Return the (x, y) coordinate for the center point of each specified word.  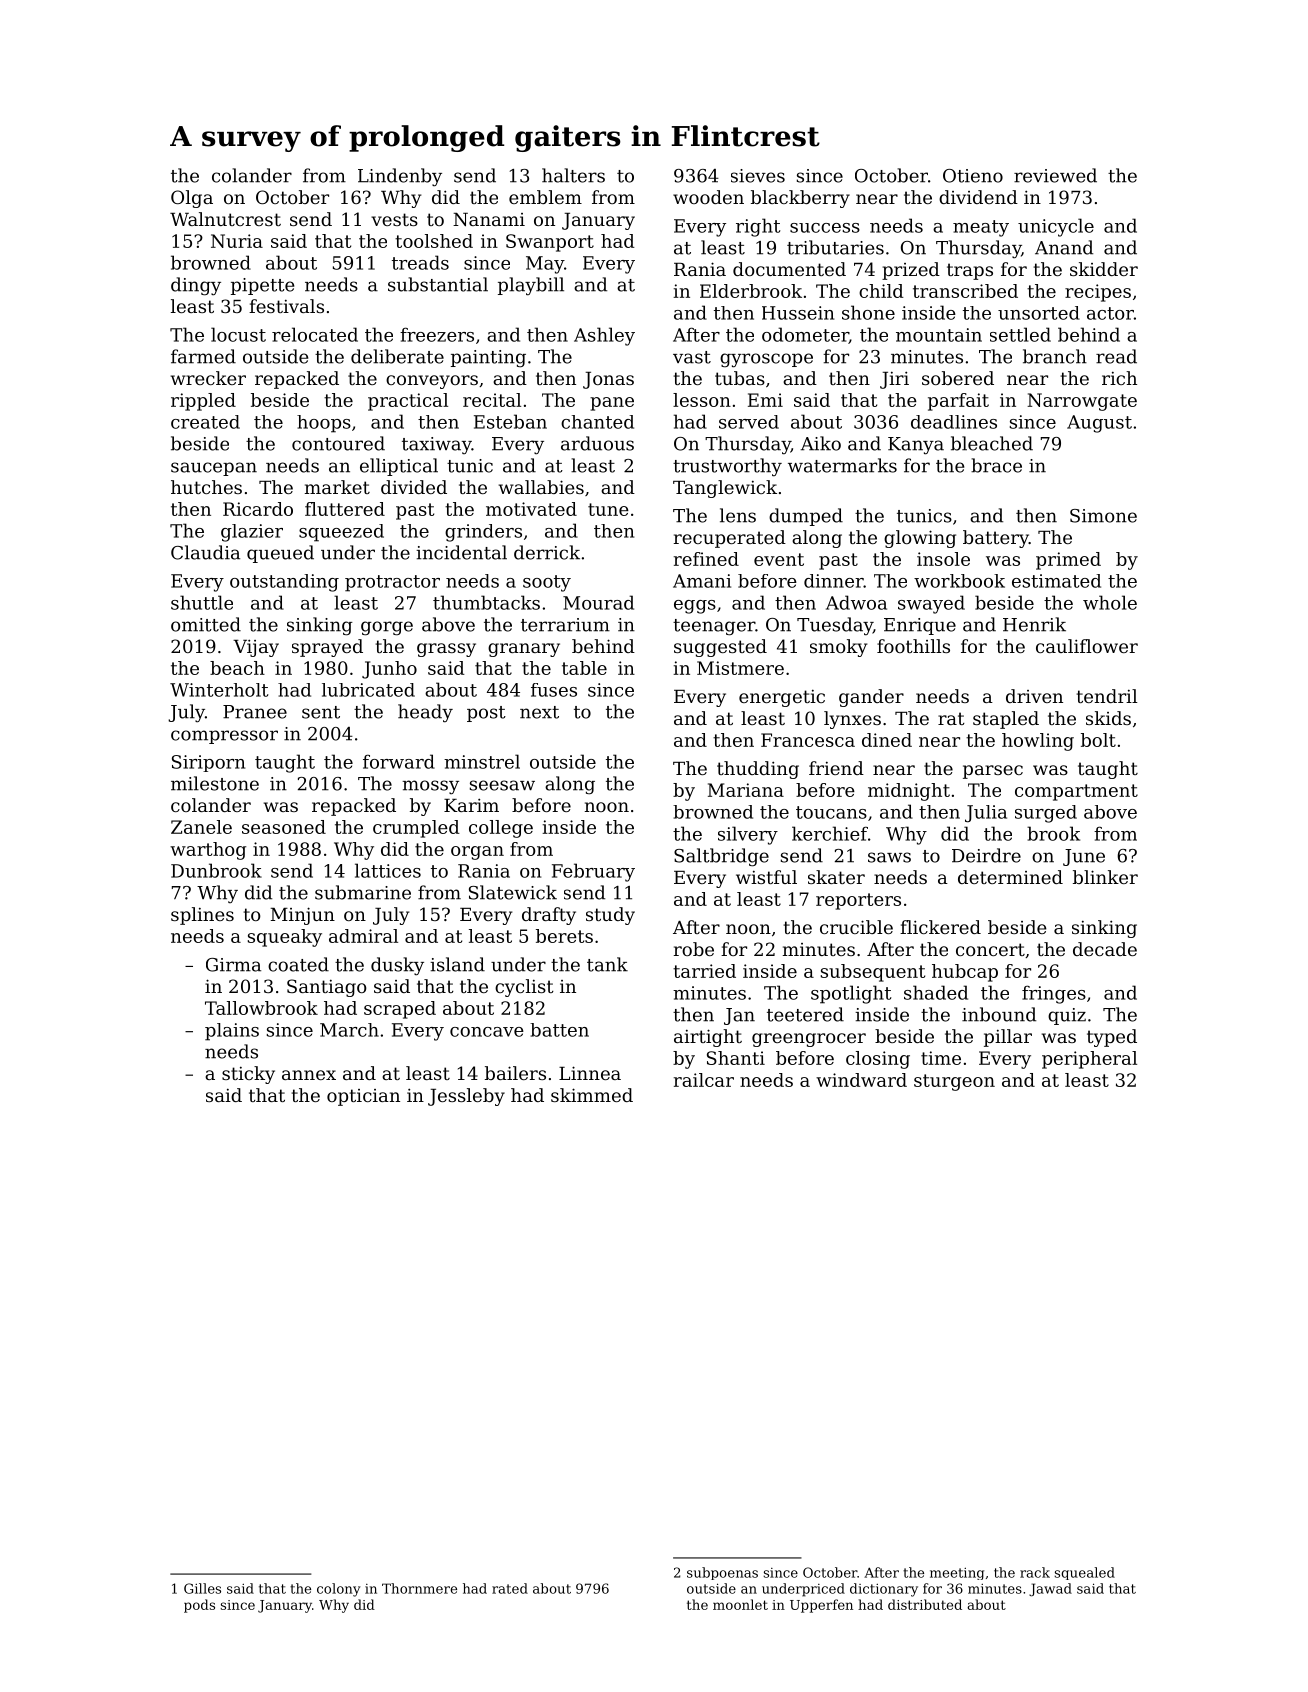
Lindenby (400, 177)
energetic (782, 698)
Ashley (604, 336)
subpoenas (722, 1573)
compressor (224, 737)
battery (996, 539)
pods (199, 1606)
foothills (913, 646)
